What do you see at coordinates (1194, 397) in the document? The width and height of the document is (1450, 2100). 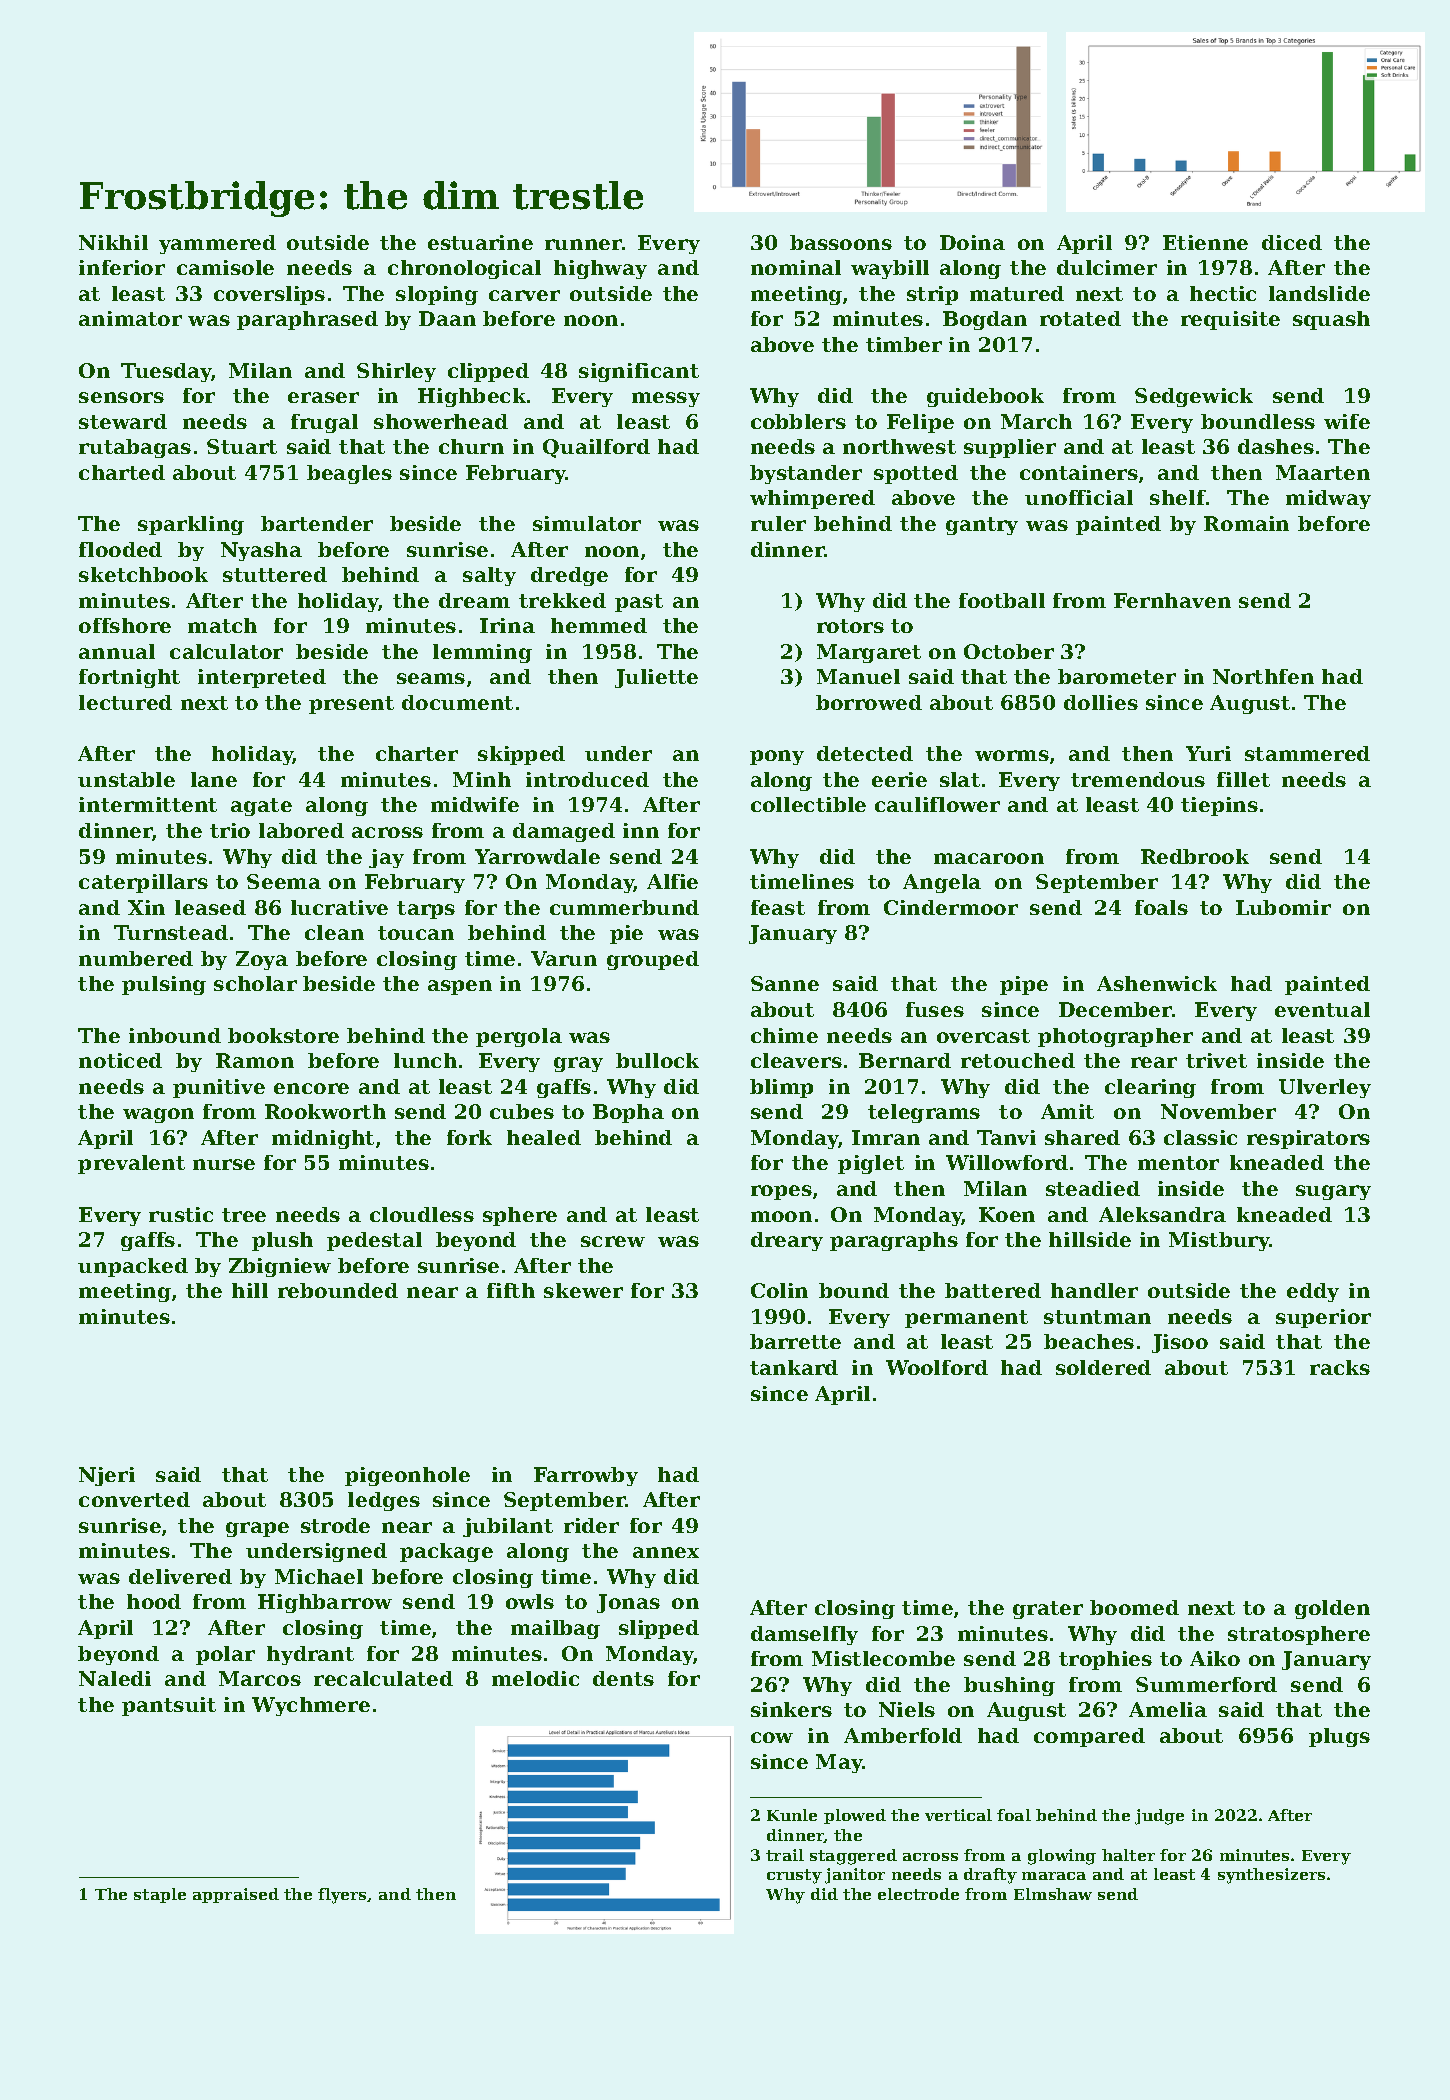 I see `Sedgewick` at bounding box center [1194, 397].
